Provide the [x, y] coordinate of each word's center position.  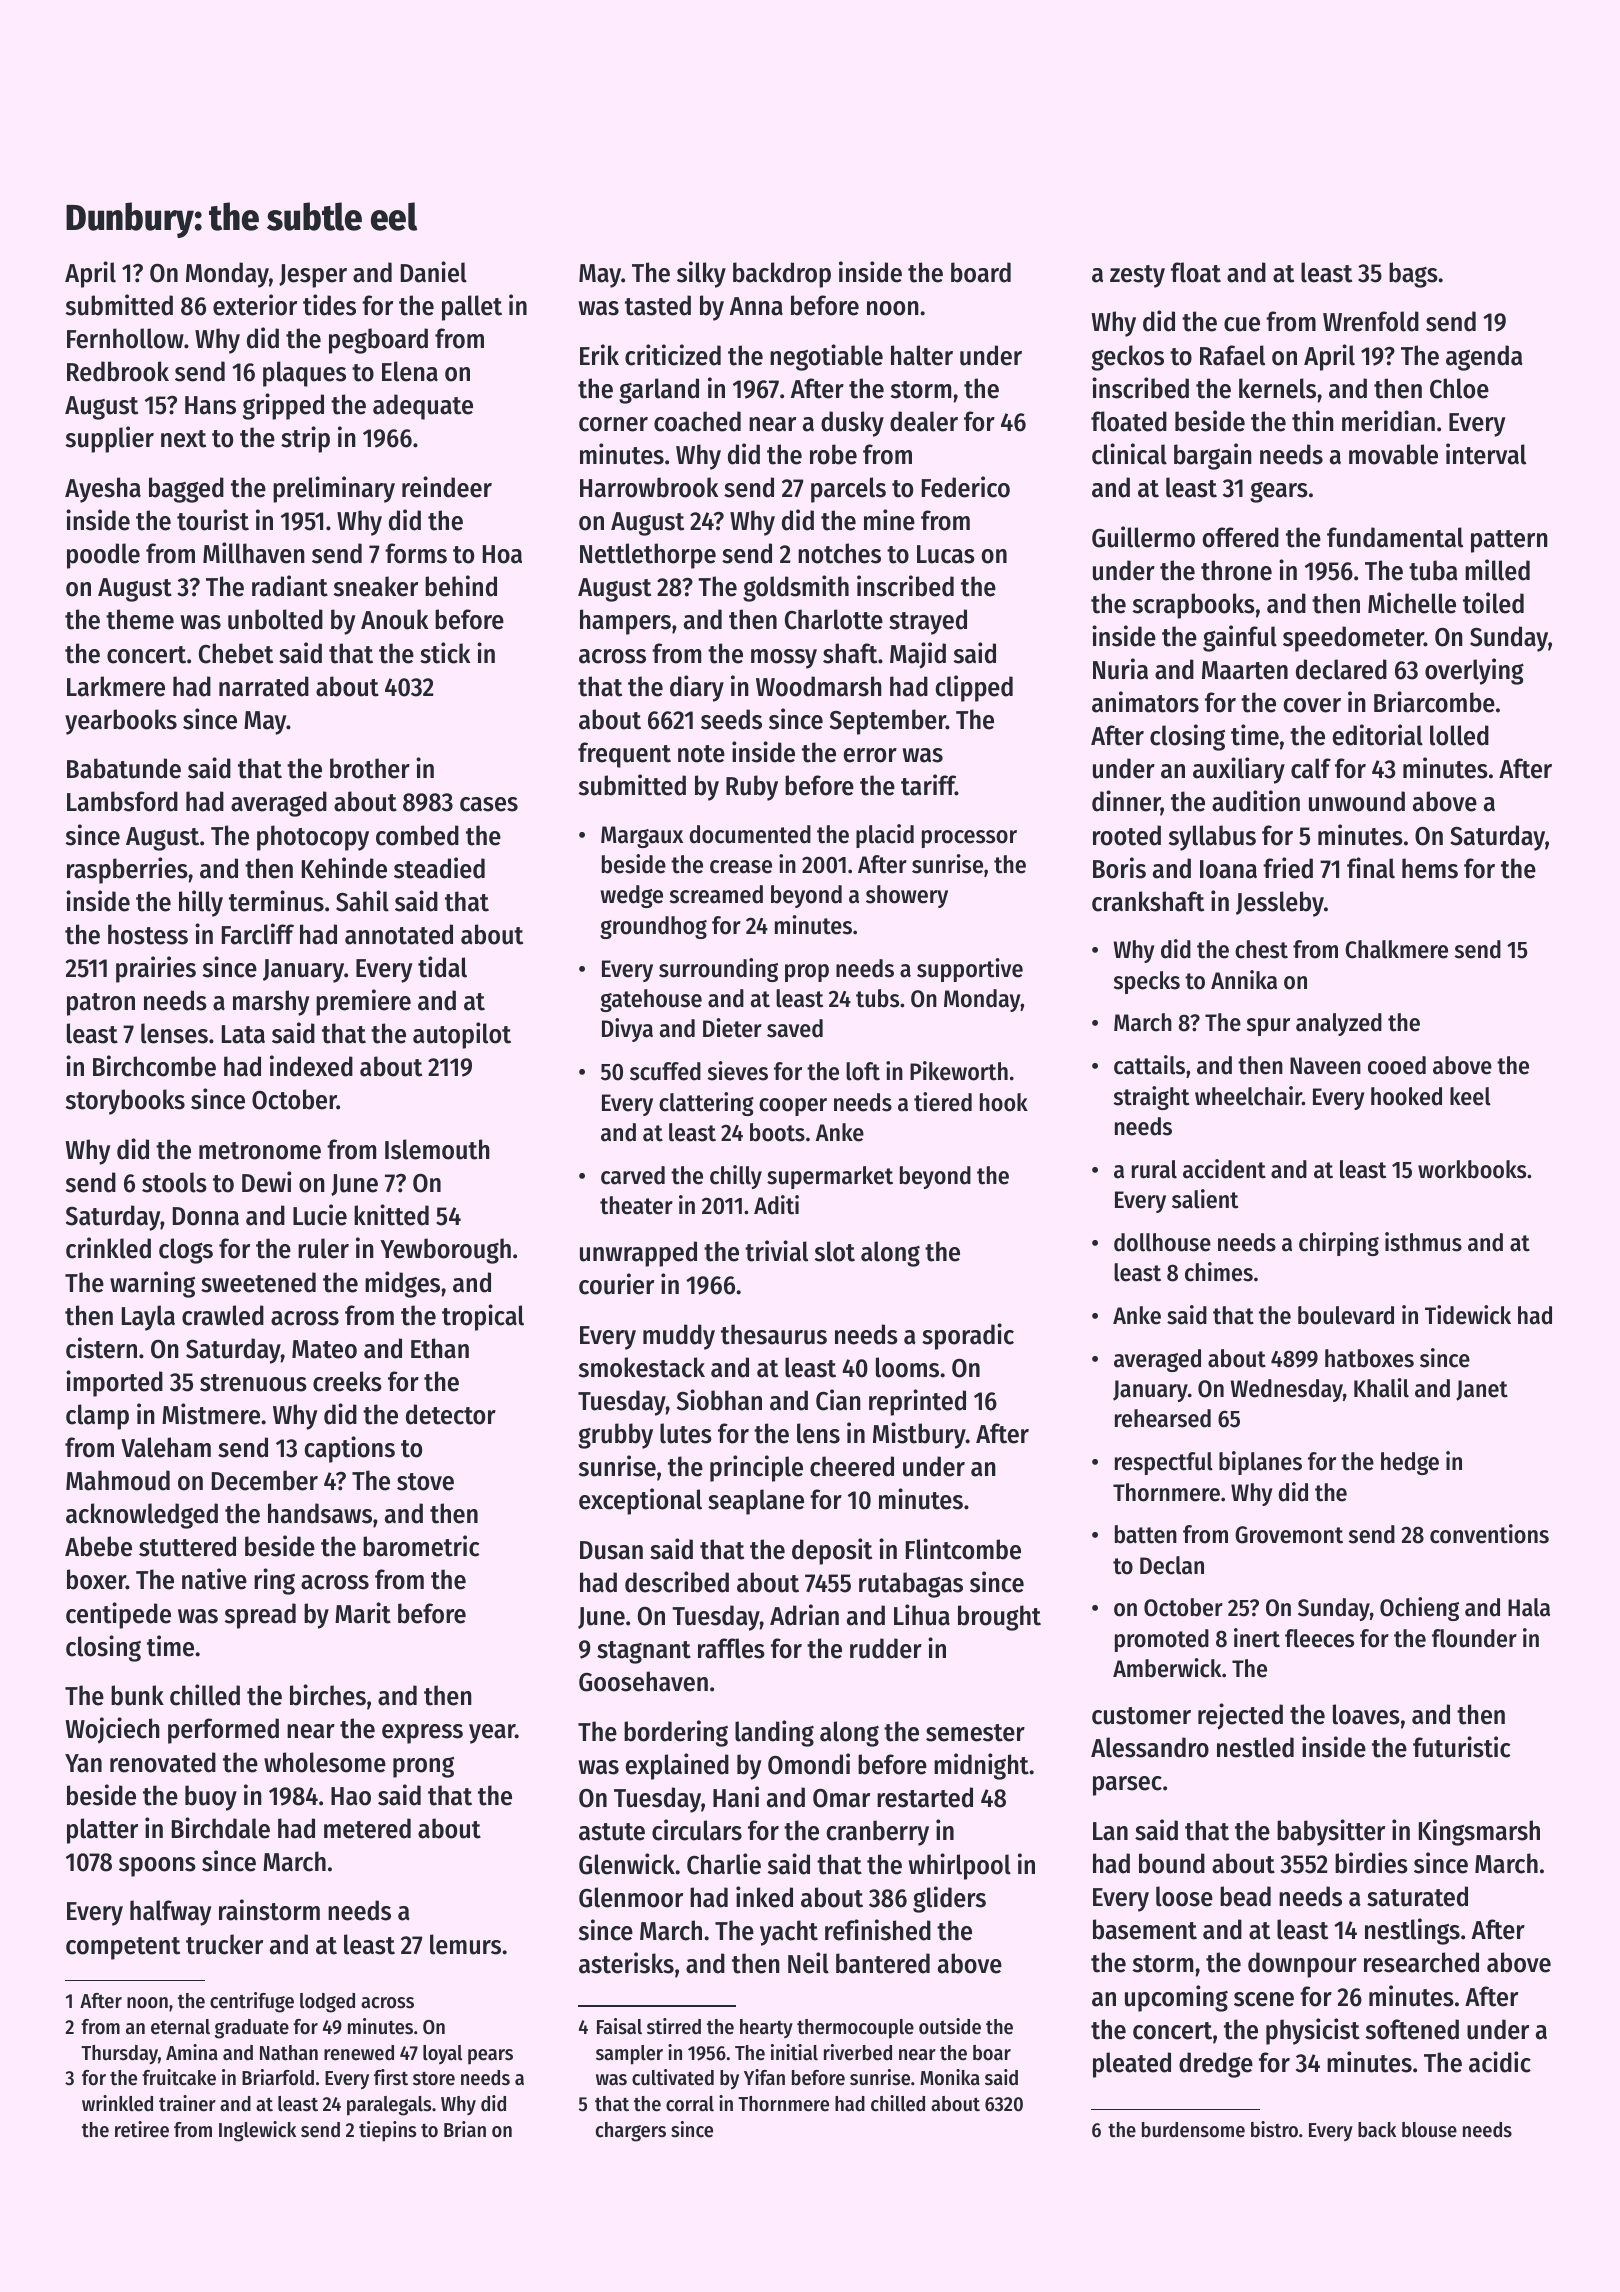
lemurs [465, 1944]
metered [367, 1828]
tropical [483, 1317]
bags [1413, 275]
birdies [1371, 1863]
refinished [878, 1930]
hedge [1410, 1463]
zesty [1137, 276]
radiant [290, 586]
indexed [311, 1066]
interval [1486, 454]
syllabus [1212, 838]
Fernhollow [125, 338]
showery [907, 896]
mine [889, 520]
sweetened [258, 1282]
